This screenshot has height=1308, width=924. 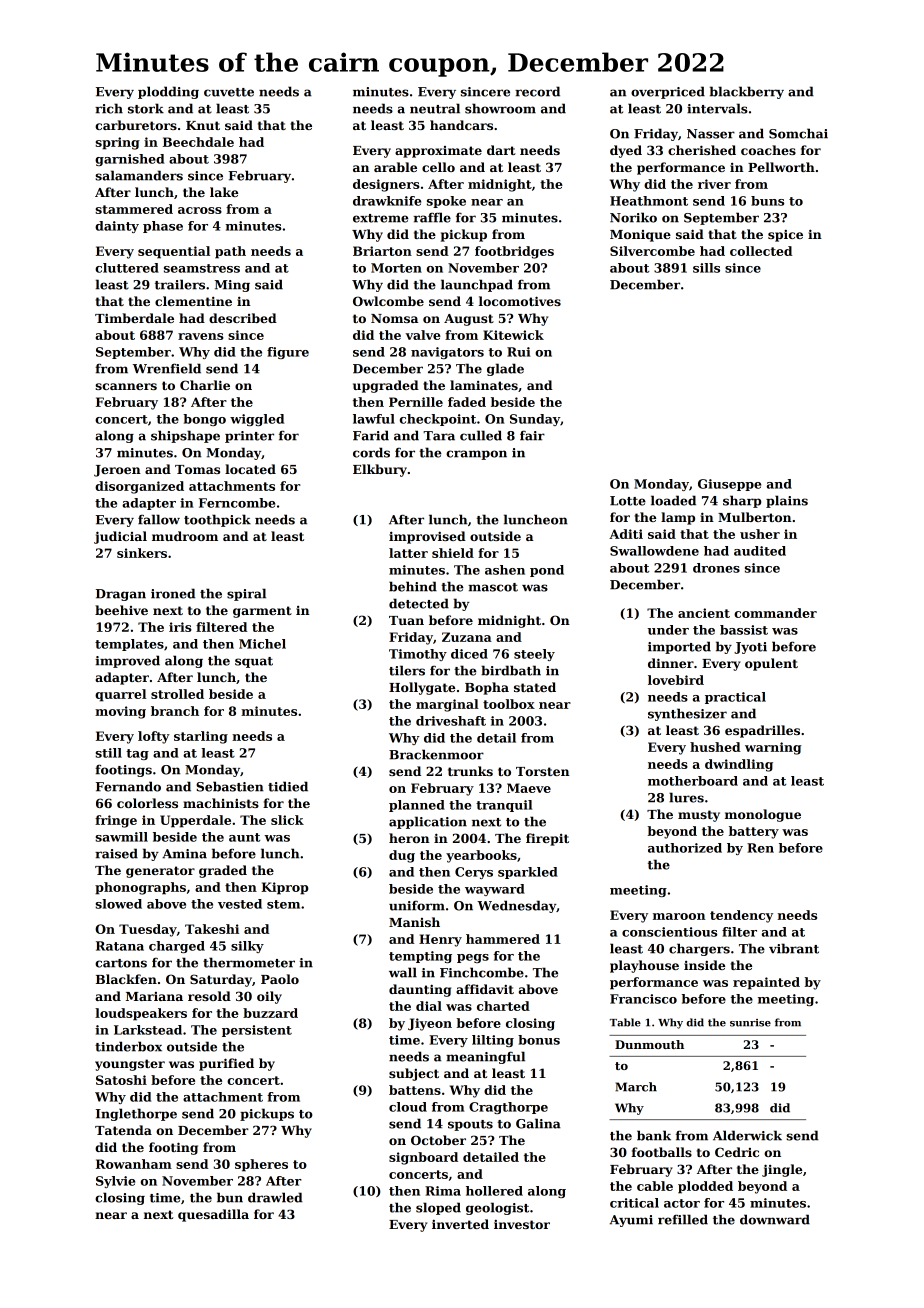 I want to click on sinkers, so click(x=142, y=553).
